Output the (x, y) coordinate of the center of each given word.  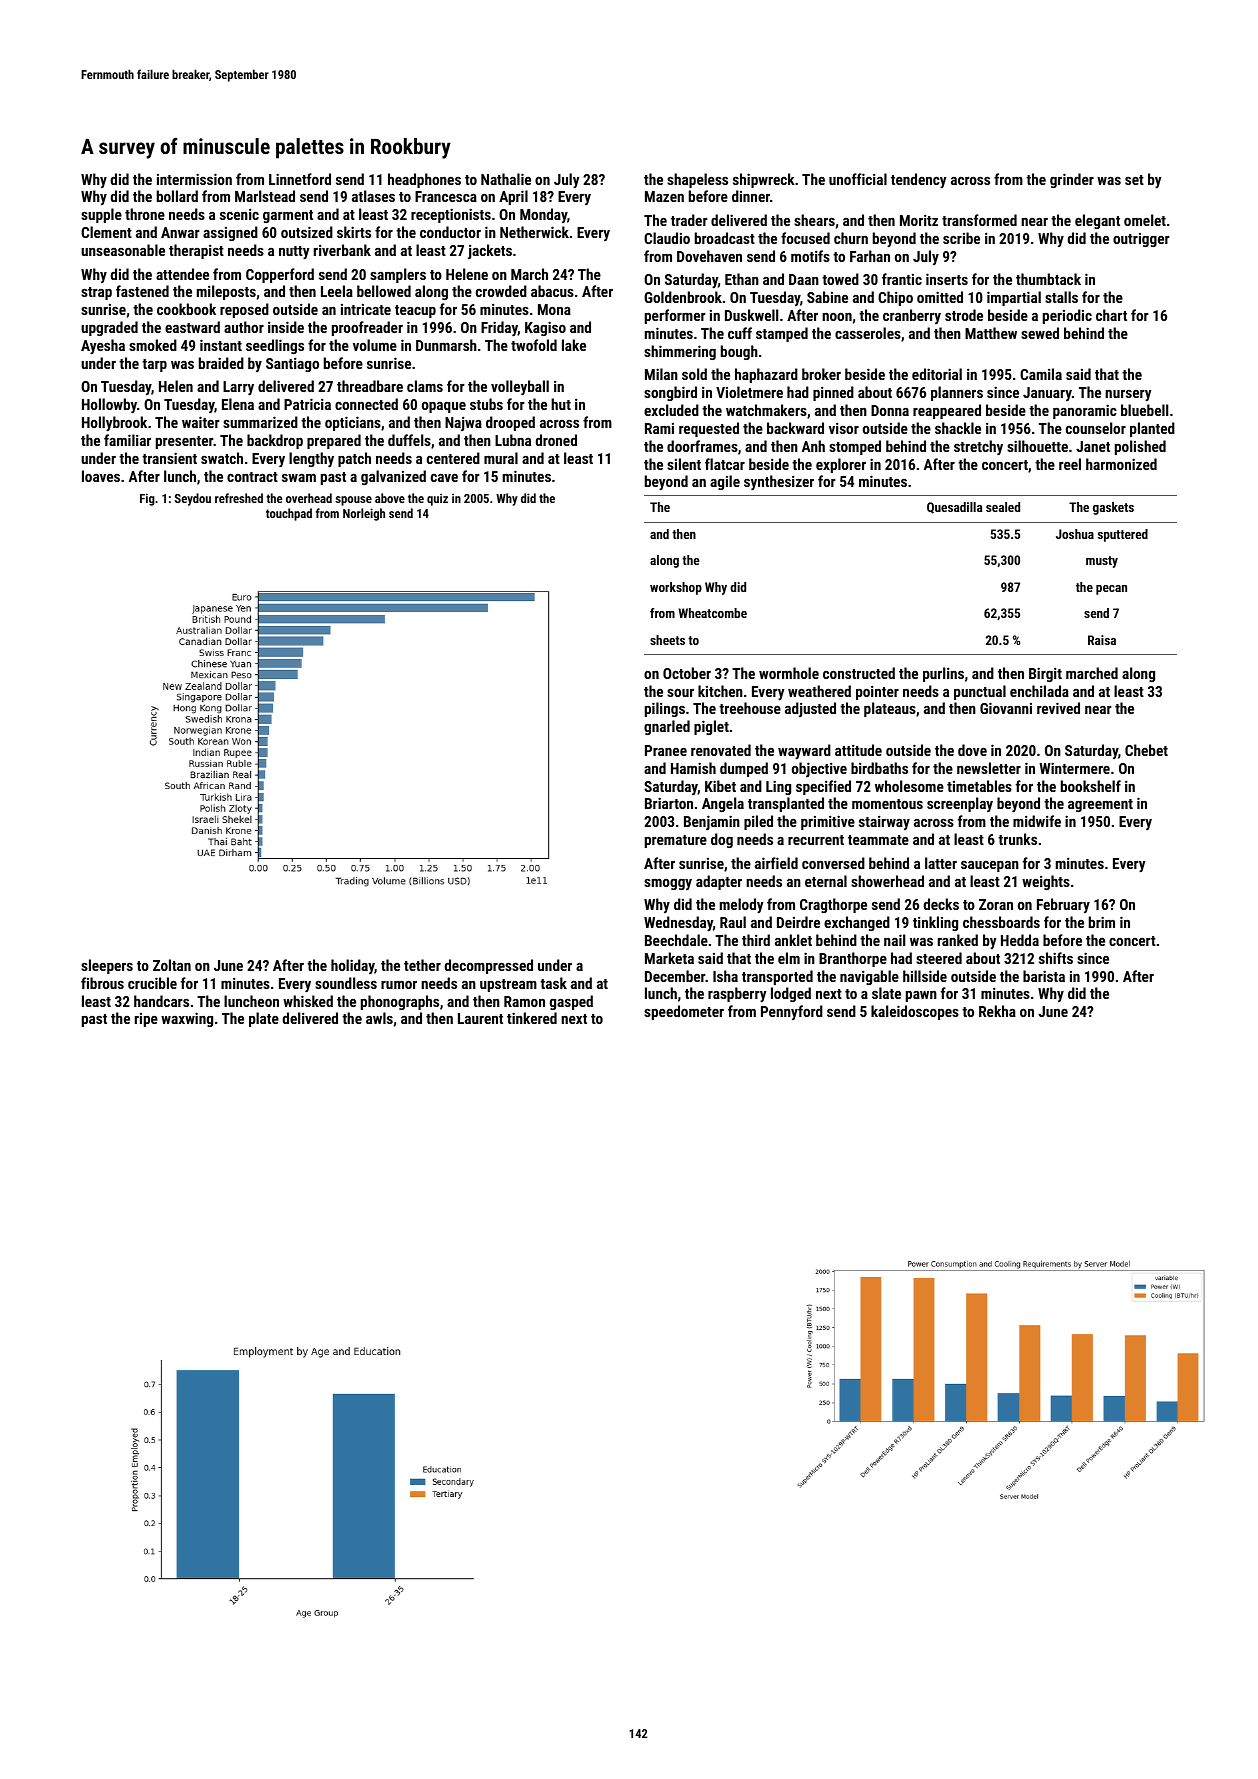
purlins (943, 674)
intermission (194, 179)
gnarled (667, 727)
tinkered (532, 1018)
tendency (919, 180)
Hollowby (109, 405)
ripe (146, 1020)
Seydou (193, 499)
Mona (554, 309)
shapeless (697, 180)
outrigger (1141, 240)
